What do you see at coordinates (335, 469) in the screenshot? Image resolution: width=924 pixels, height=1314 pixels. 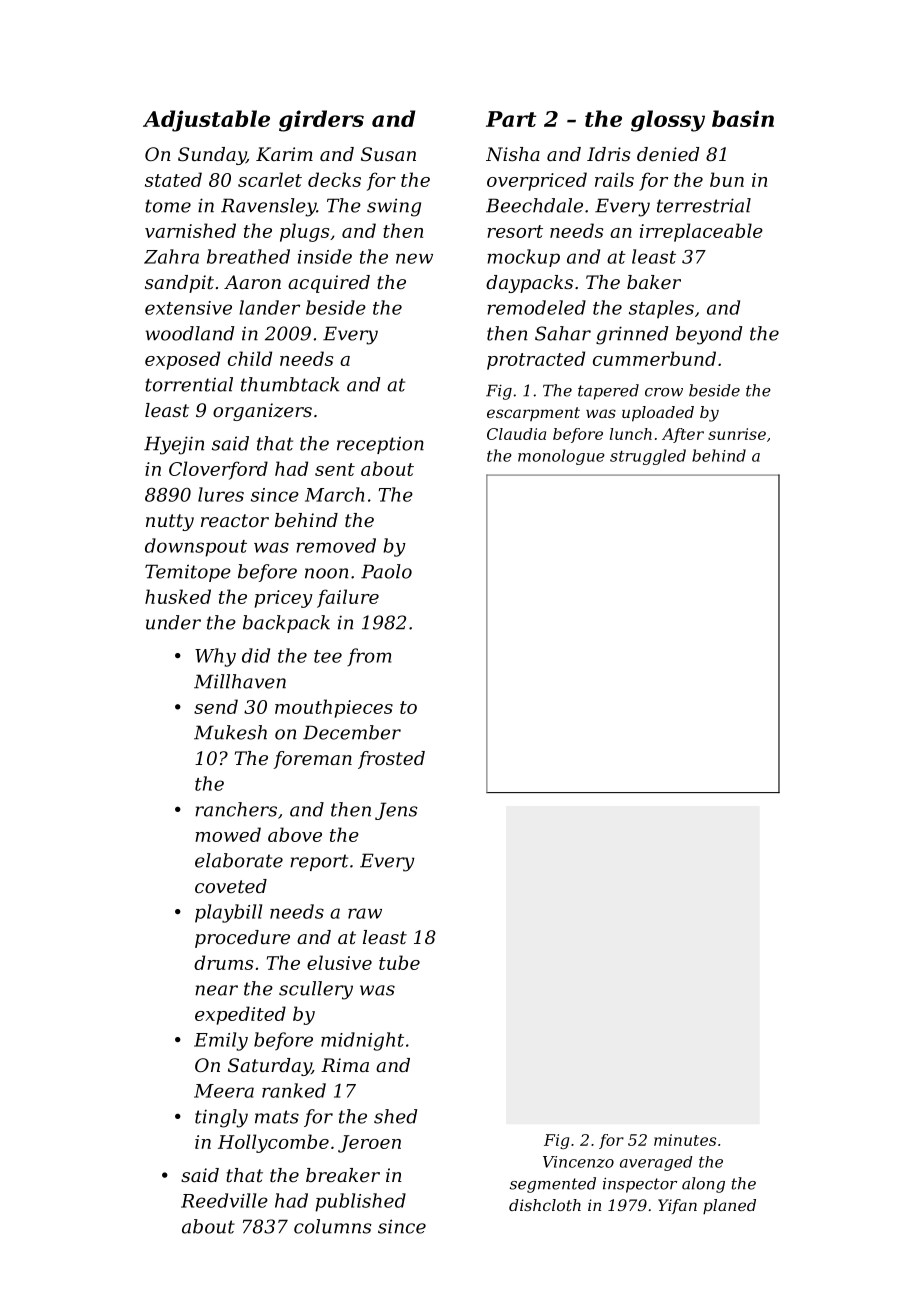 I see `sent` at bounding box center [335, 469].
